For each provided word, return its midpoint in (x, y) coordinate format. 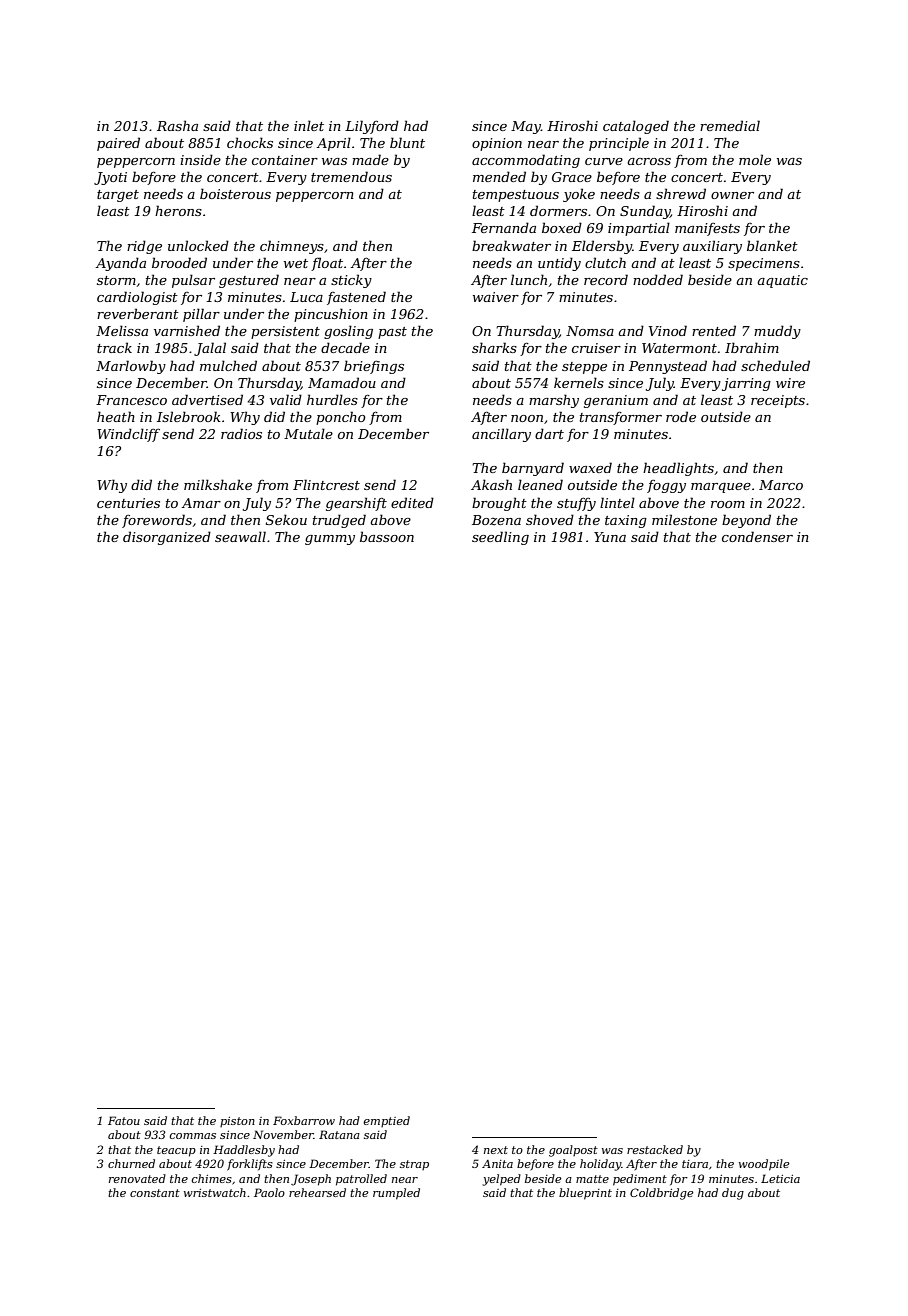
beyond (746, 521)
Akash (491, 484)
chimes (212, 1178)
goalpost (573, 1151)
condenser (757, 536)
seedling (500, 538)
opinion (497, 144)
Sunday (645, 212)
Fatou (124, 1120)
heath (116, 416)
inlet (309, 125)
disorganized (167, 538)
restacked (655, 1149)
